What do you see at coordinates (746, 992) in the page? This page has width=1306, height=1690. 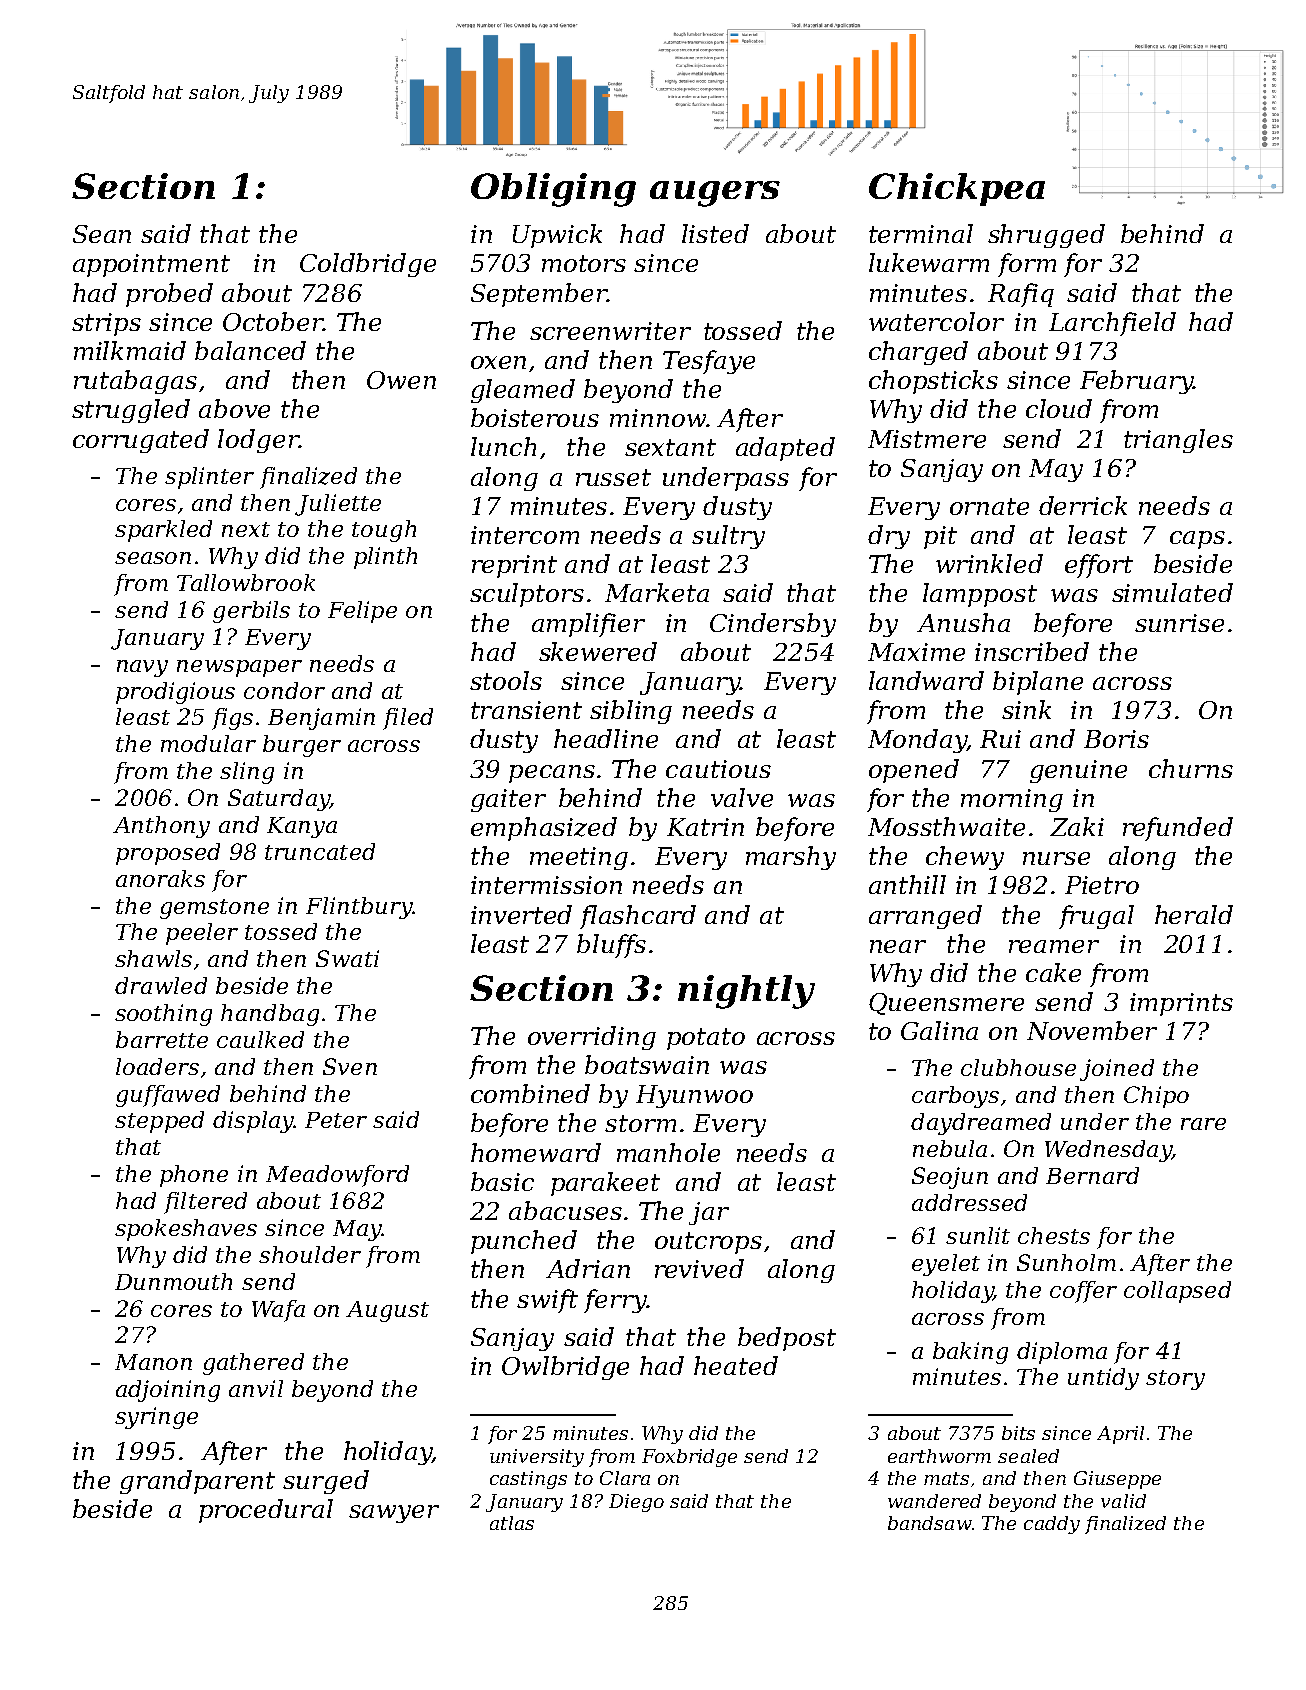 I see `nightly` at bounding box center [746, 992].
